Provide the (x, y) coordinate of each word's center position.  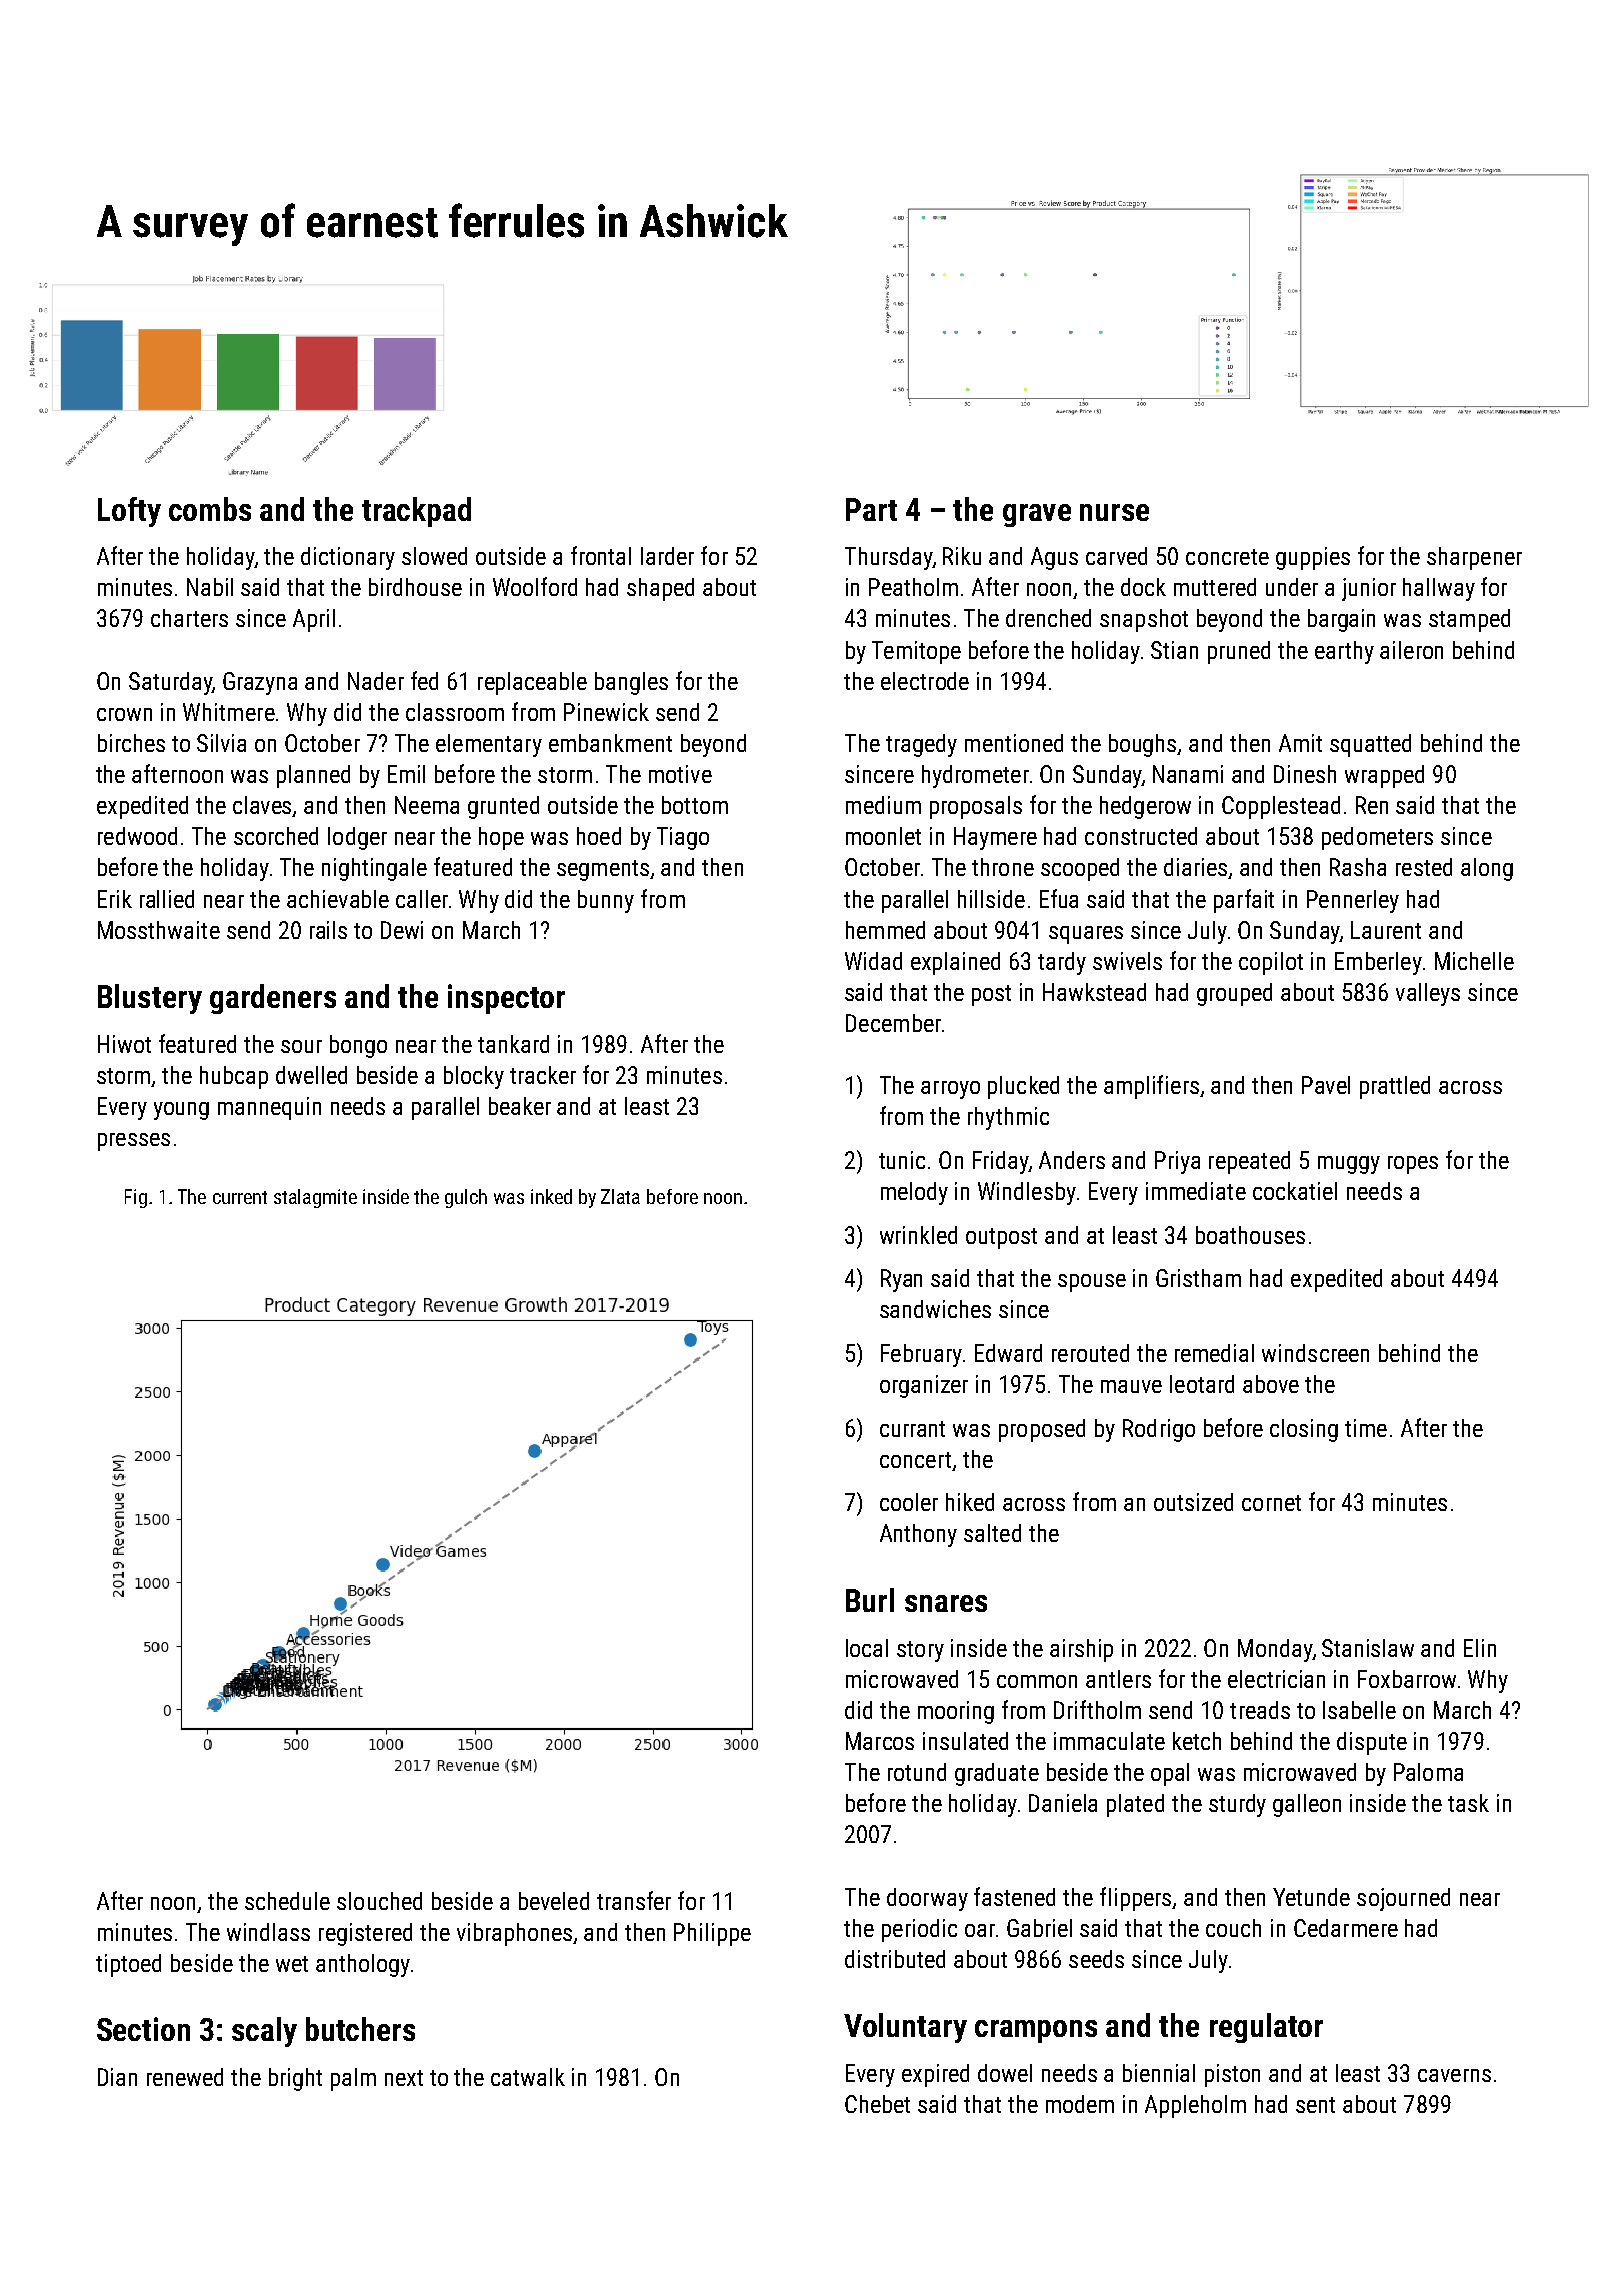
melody (914, 1193)
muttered (1215, 587)
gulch (466, 1198)
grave (1037, 515)
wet (292, 1964)
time (1366, 1428)
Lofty (129, 512)
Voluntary (905, 2028)
